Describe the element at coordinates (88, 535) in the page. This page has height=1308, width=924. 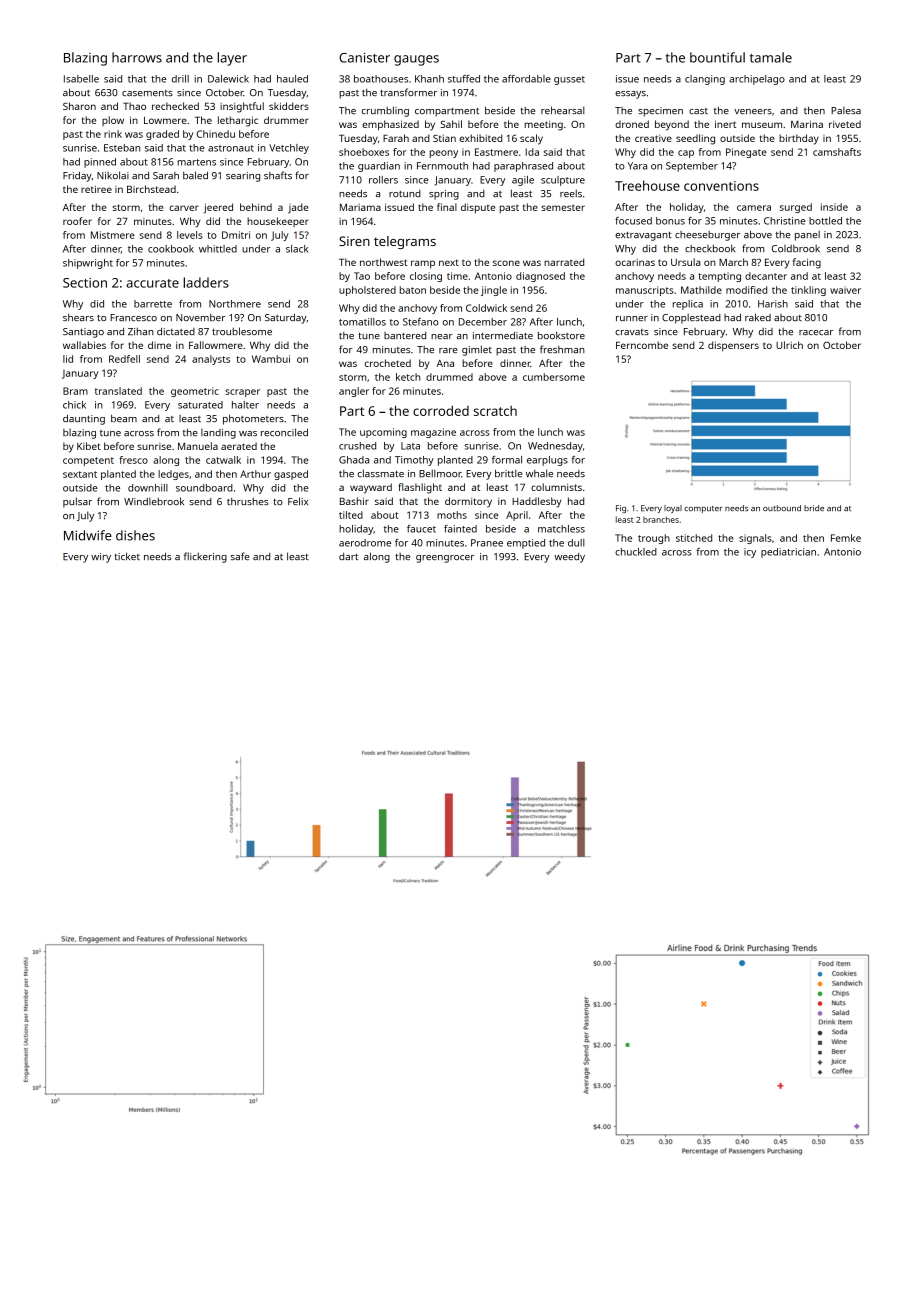
I see `Midwife` at that location.
